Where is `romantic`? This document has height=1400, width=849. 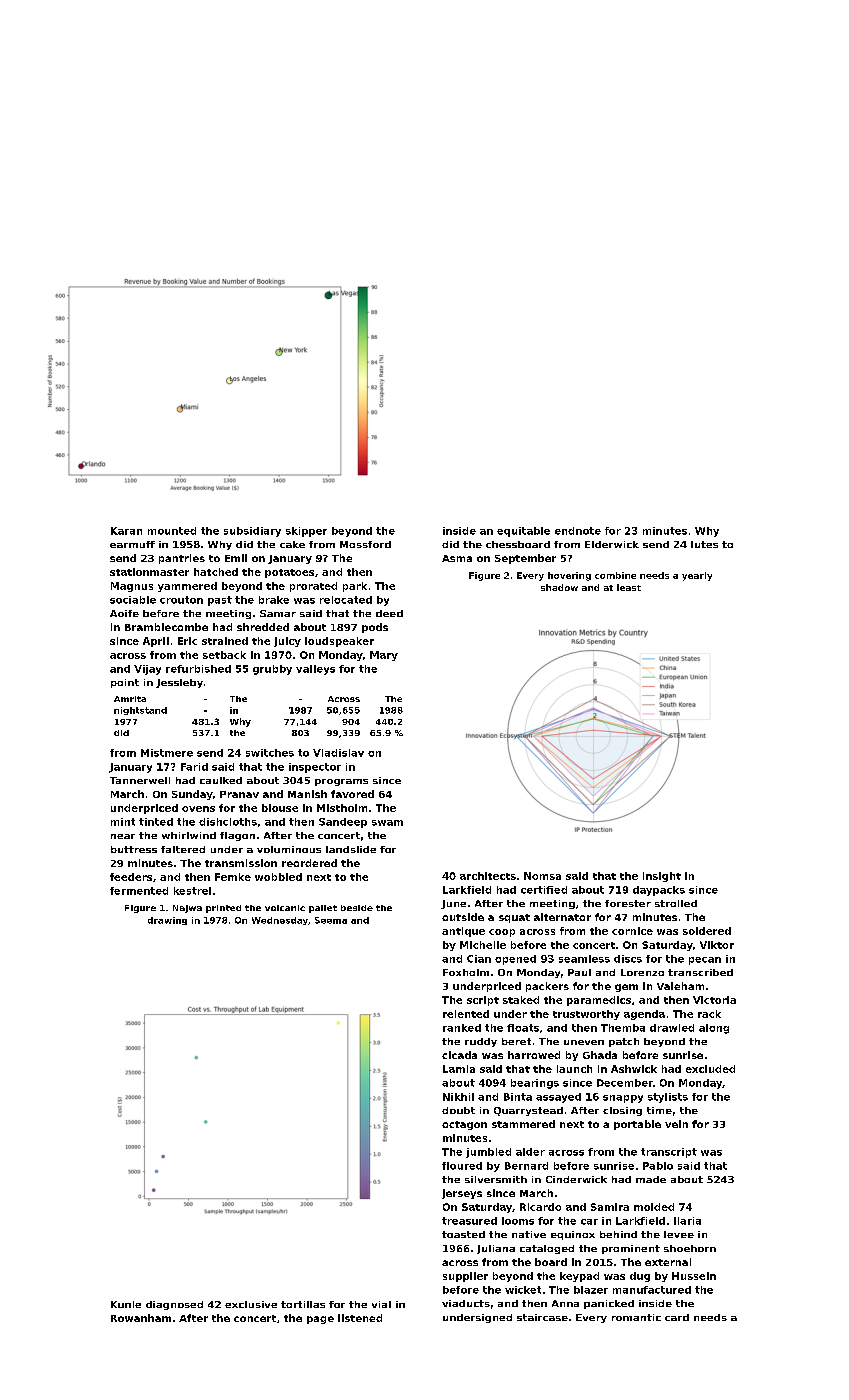
romantic is located at coordinates (636, 1317).
